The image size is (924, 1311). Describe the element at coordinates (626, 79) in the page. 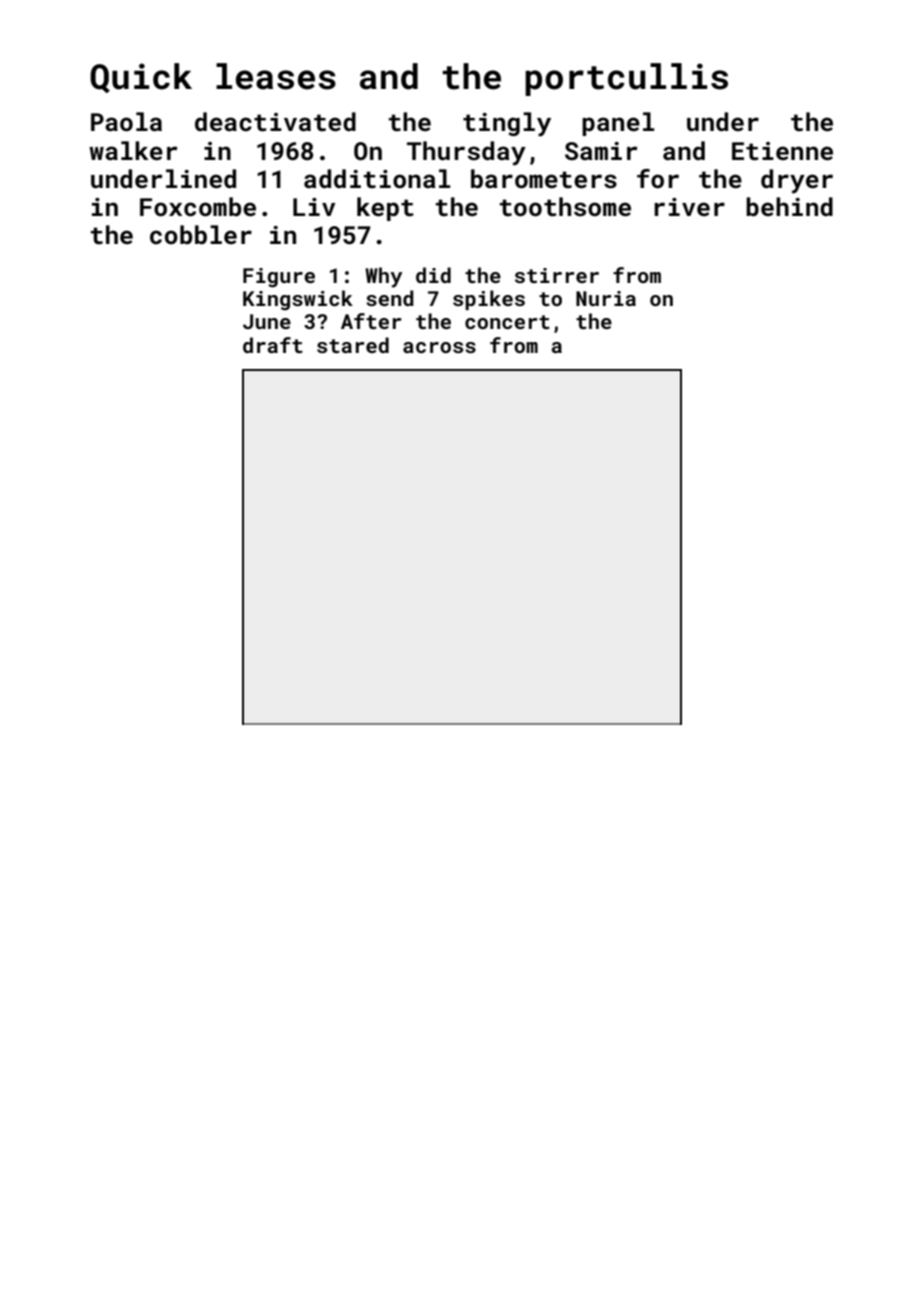

I see `portcullis` at that location.
